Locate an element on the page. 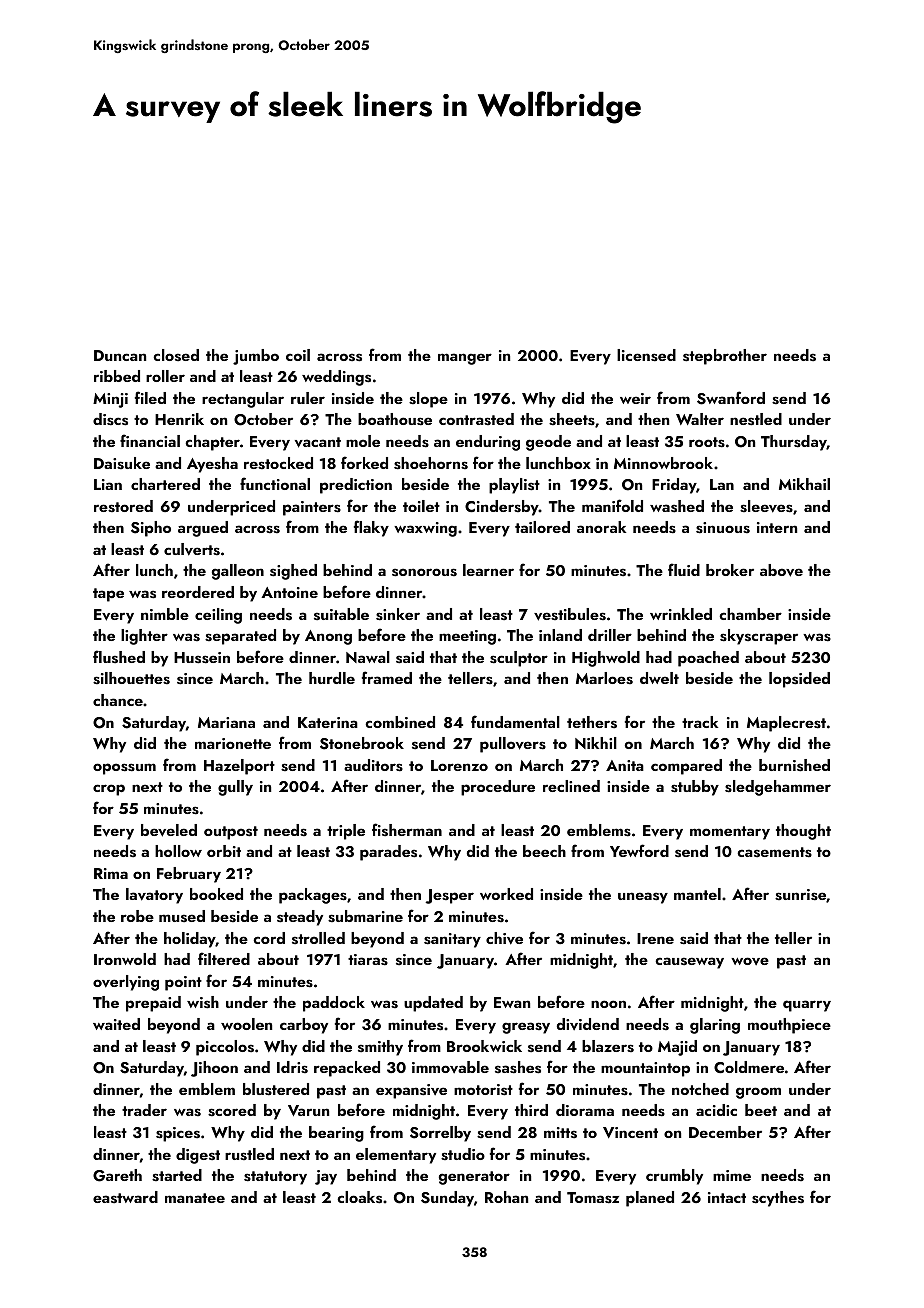  Jesper is located at coordinates (449, 896).
